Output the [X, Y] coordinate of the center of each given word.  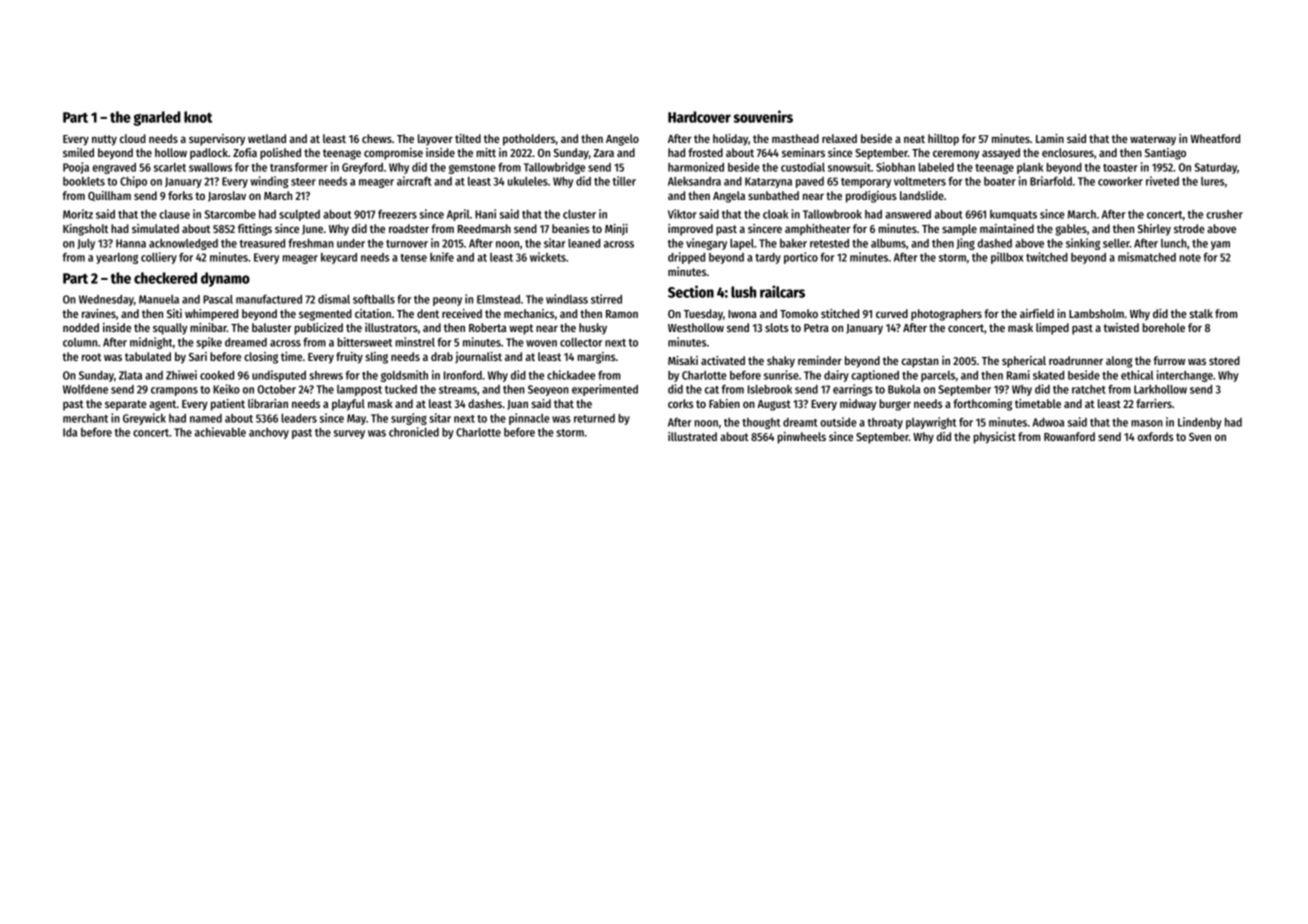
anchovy [269, 433]
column [80, 342]
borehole [1164, 327]
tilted [468, 138]
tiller [624, 181]
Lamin [1050, 138]
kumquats [1013, 215]
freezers [397, 214]
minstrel [415, 342]
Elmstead [498, 299]
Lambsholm [1096, 313]
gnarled [157, 118]
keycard [339, 258]
